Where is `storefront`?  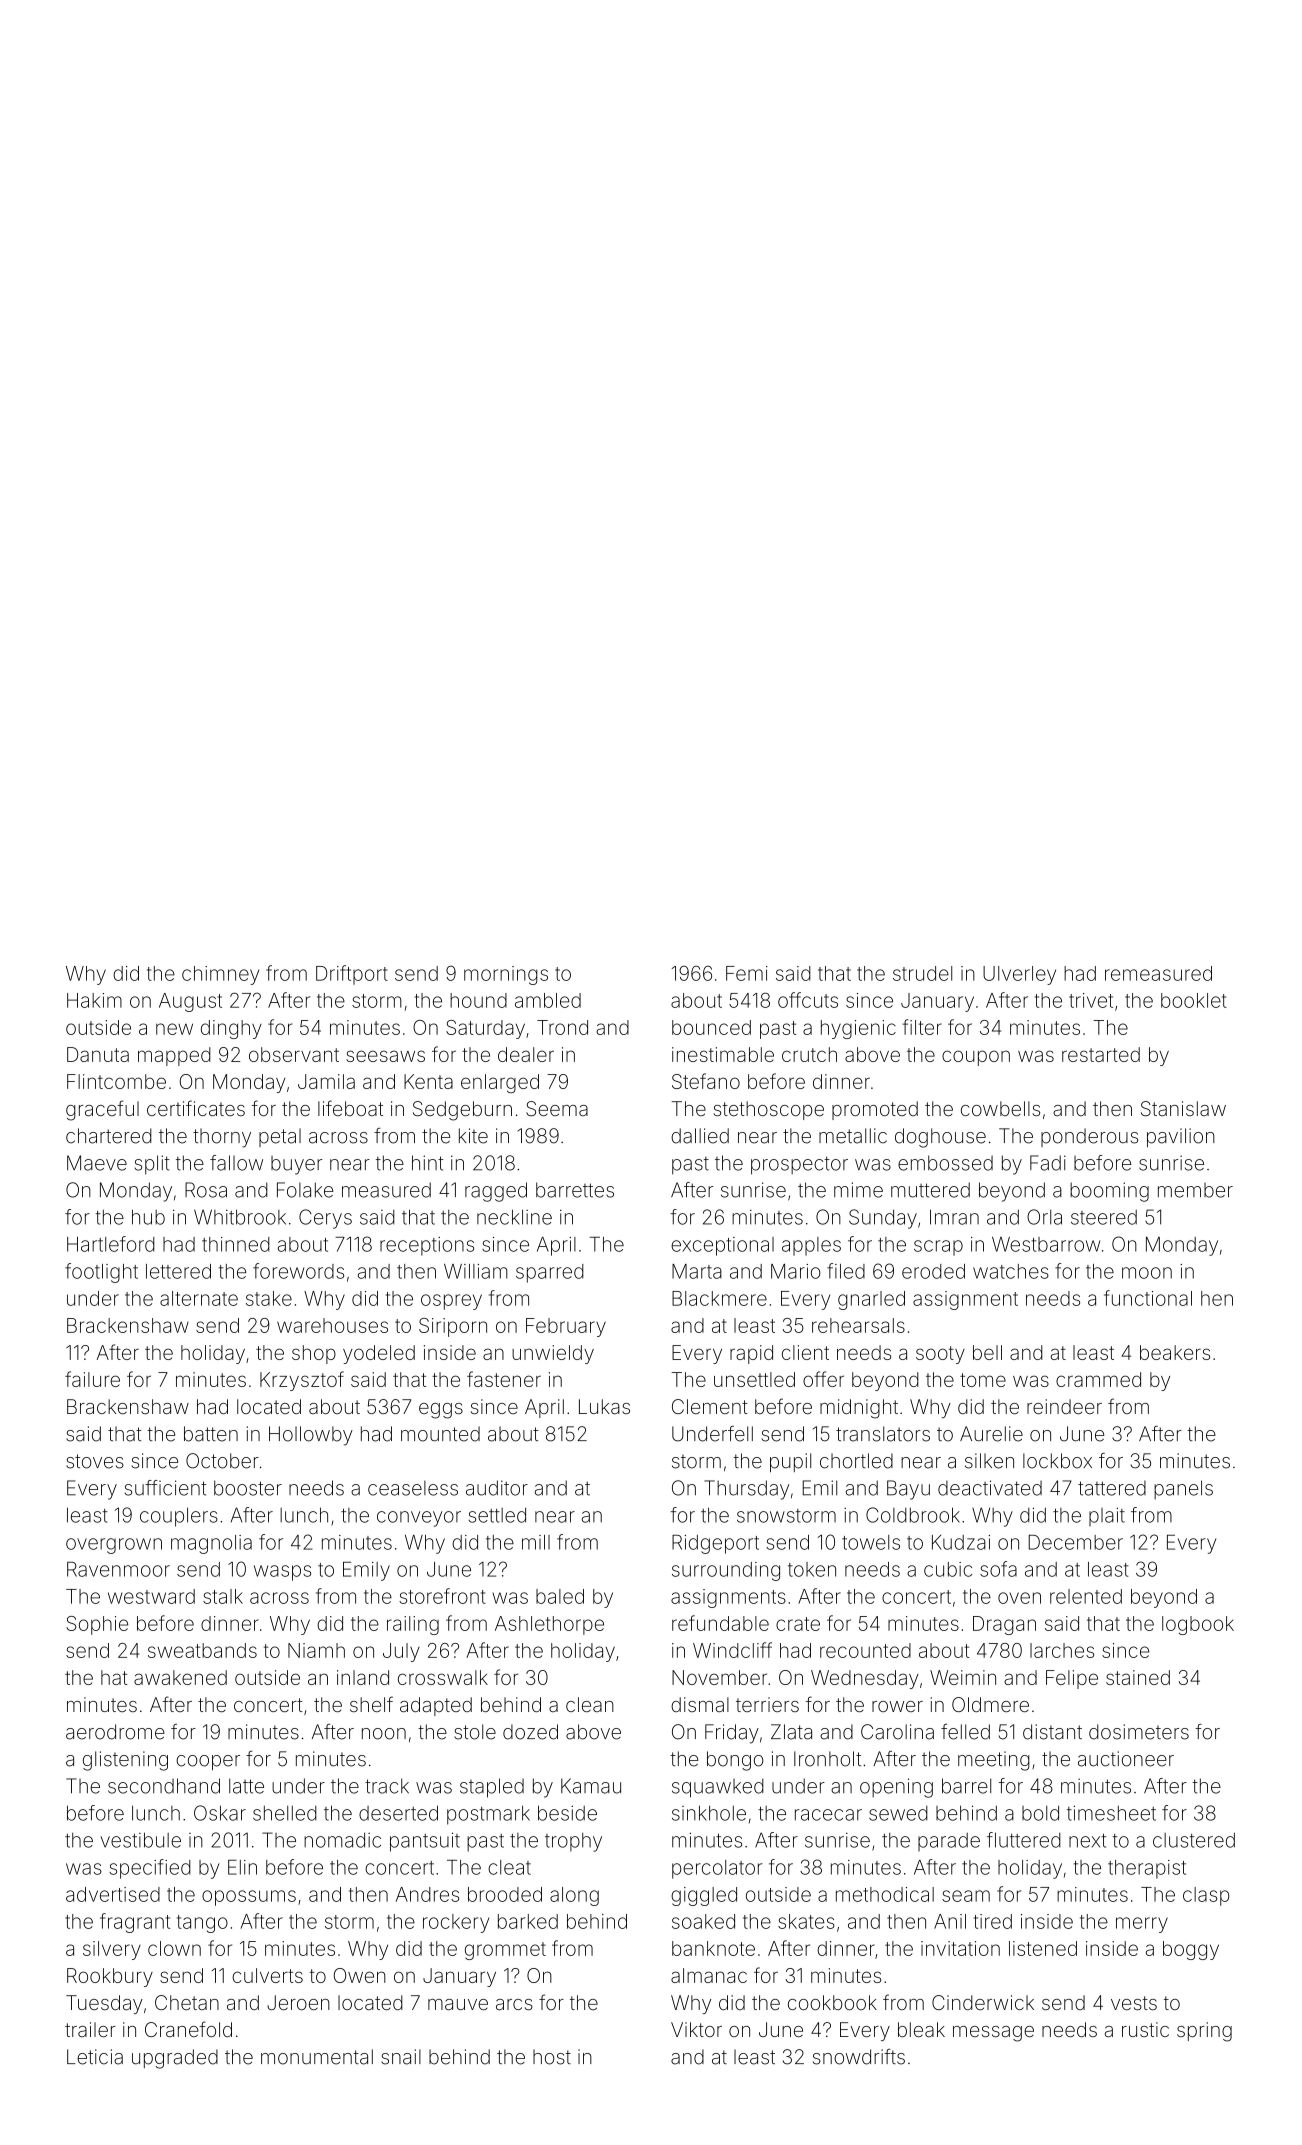
storefront is located at coordinates (442, 1596).
